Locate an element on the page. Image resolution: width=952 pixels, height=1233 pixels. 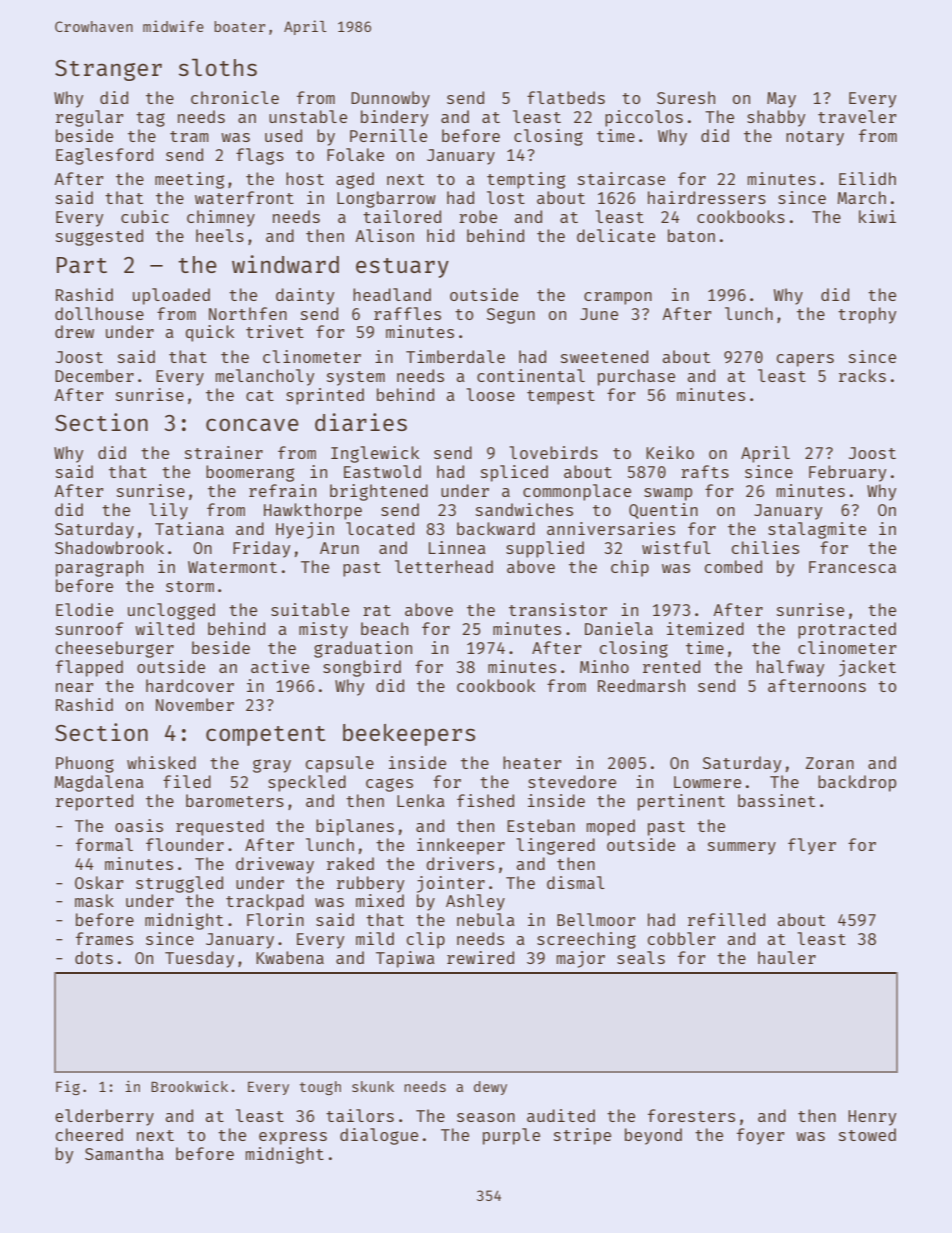
cheered is located at coordinates (89, 1134).
